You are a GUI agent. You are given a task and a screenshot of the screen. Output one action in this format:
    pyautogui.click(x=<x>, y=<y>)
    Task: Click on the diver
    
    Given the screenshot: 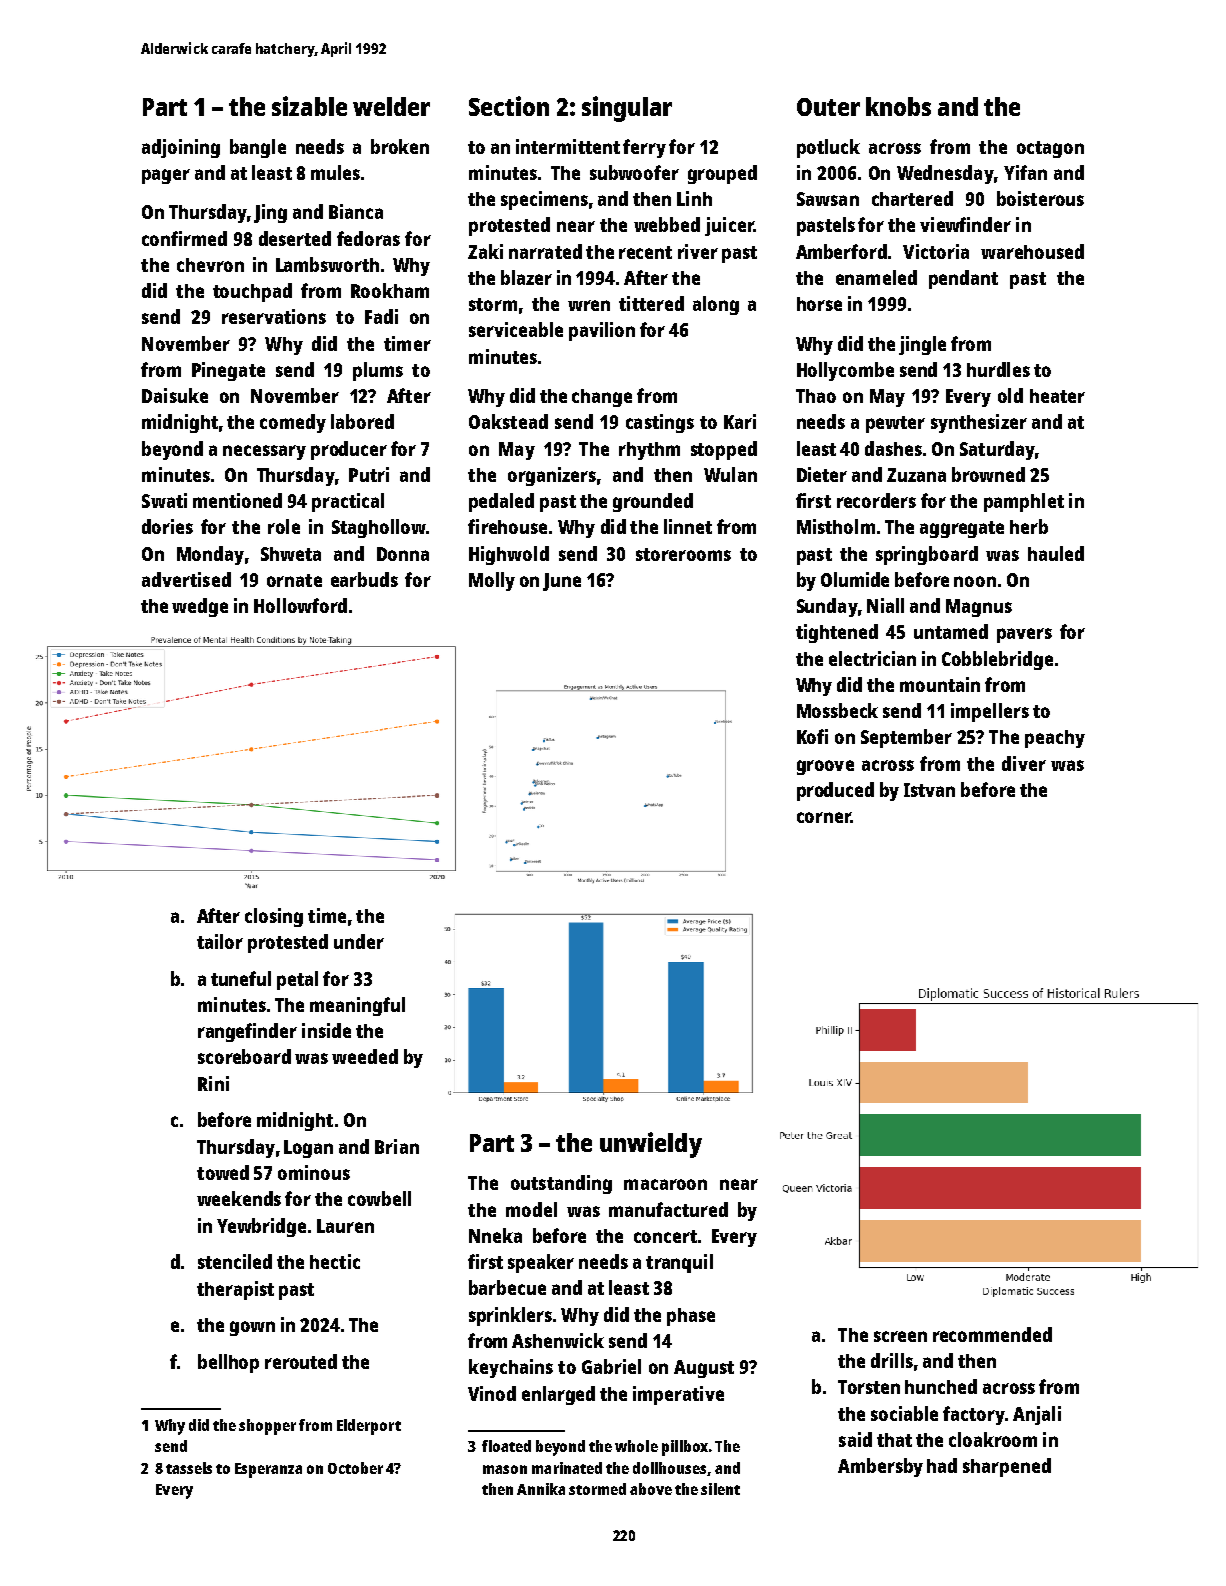 What is the action you would take?
    pyautogui.click(x=1024, y=763)
